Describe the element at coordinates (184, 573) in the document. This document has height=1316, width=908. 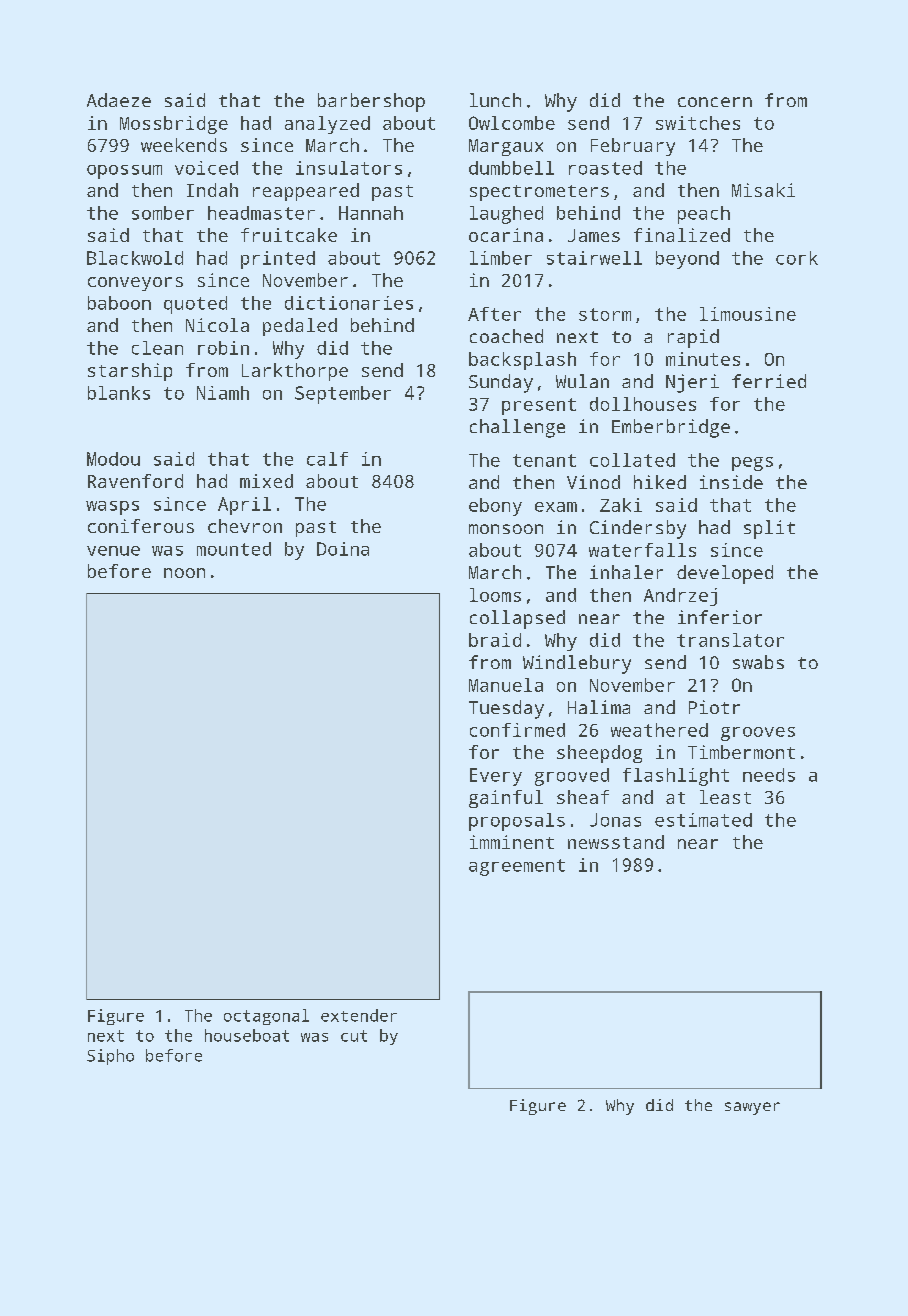
I see `noon` at that location.
